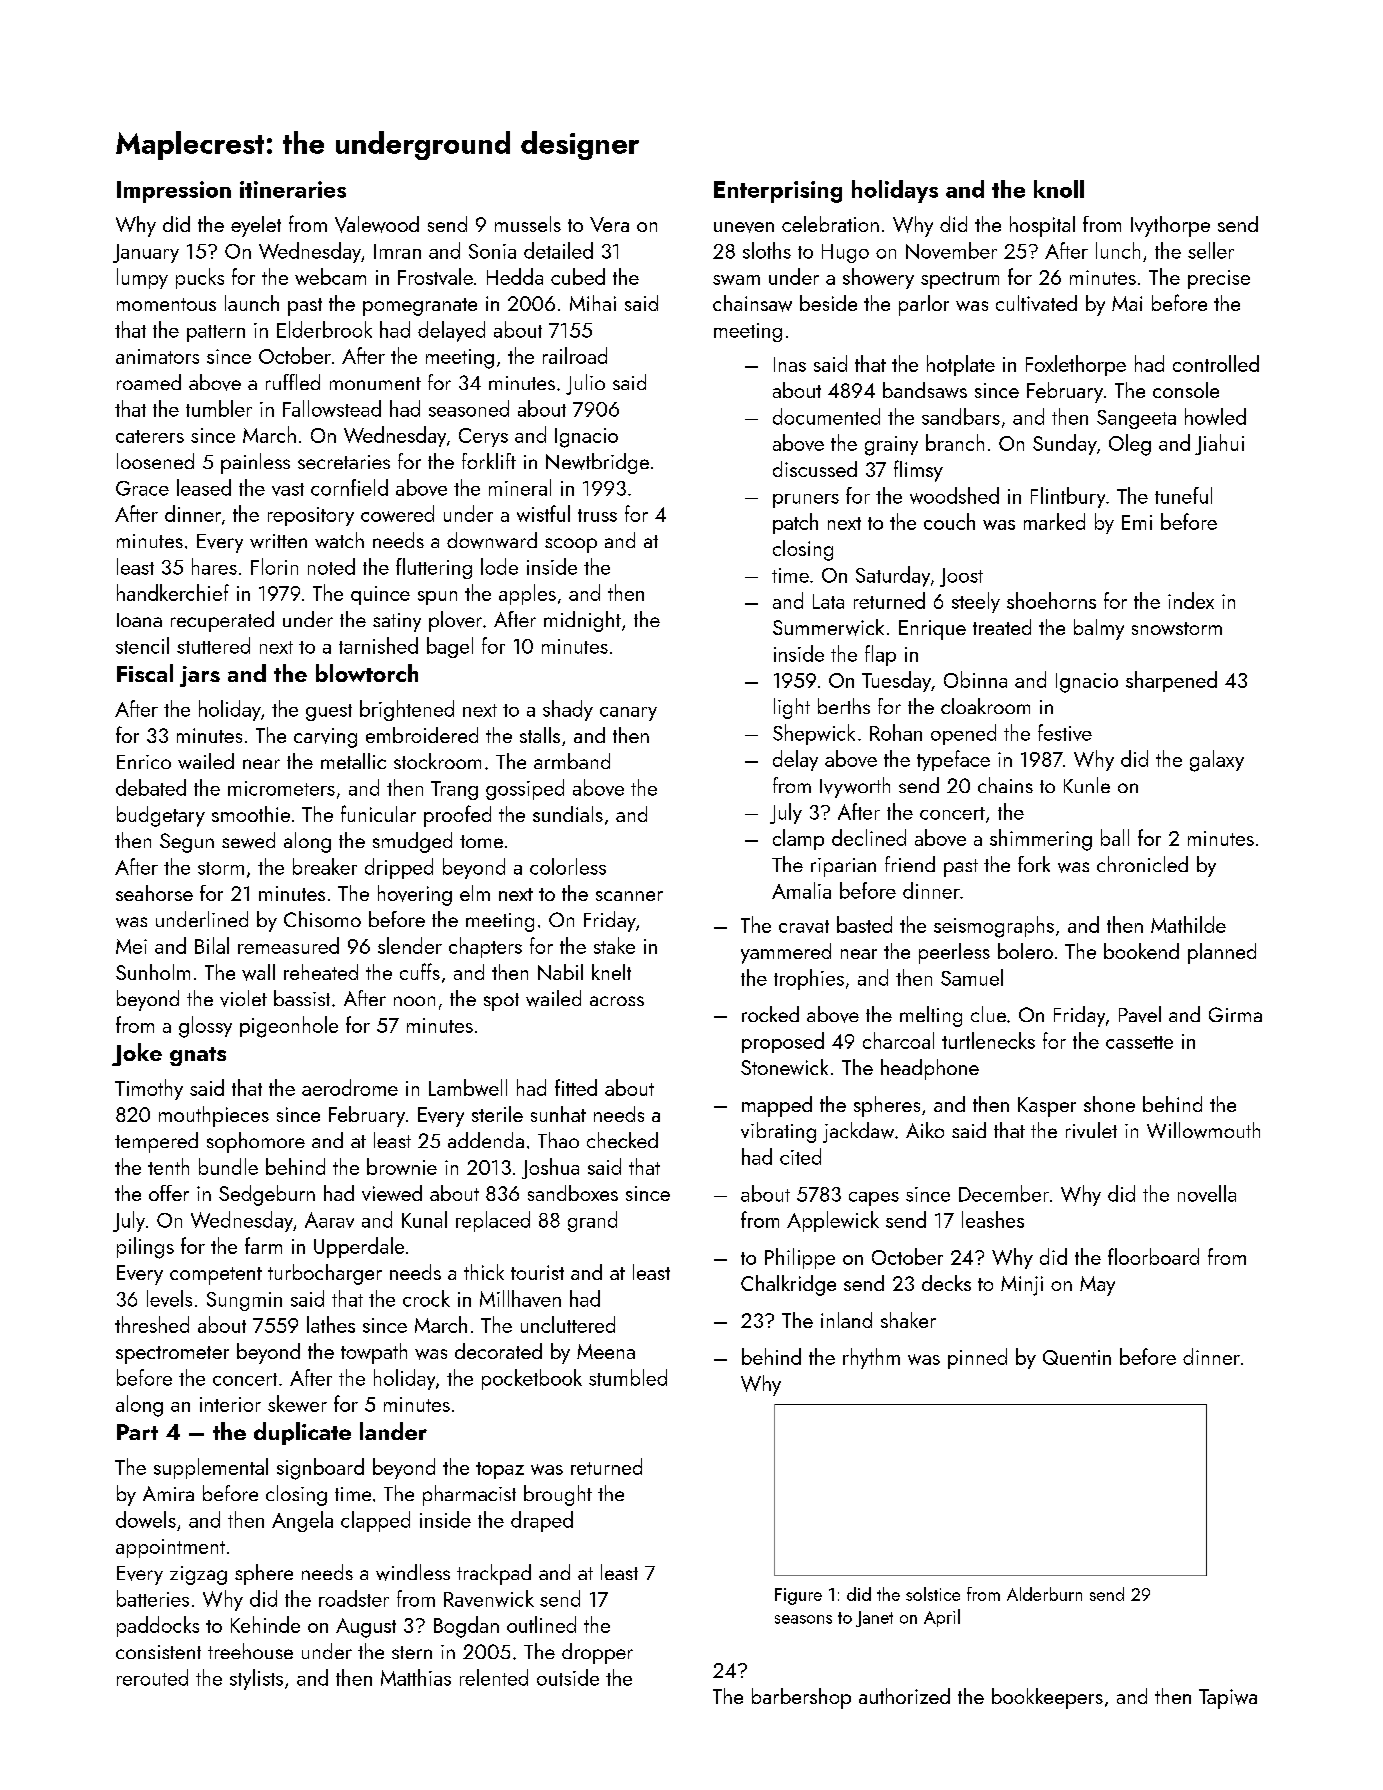  I want to click on Quentin, so click(1077, 1357).
